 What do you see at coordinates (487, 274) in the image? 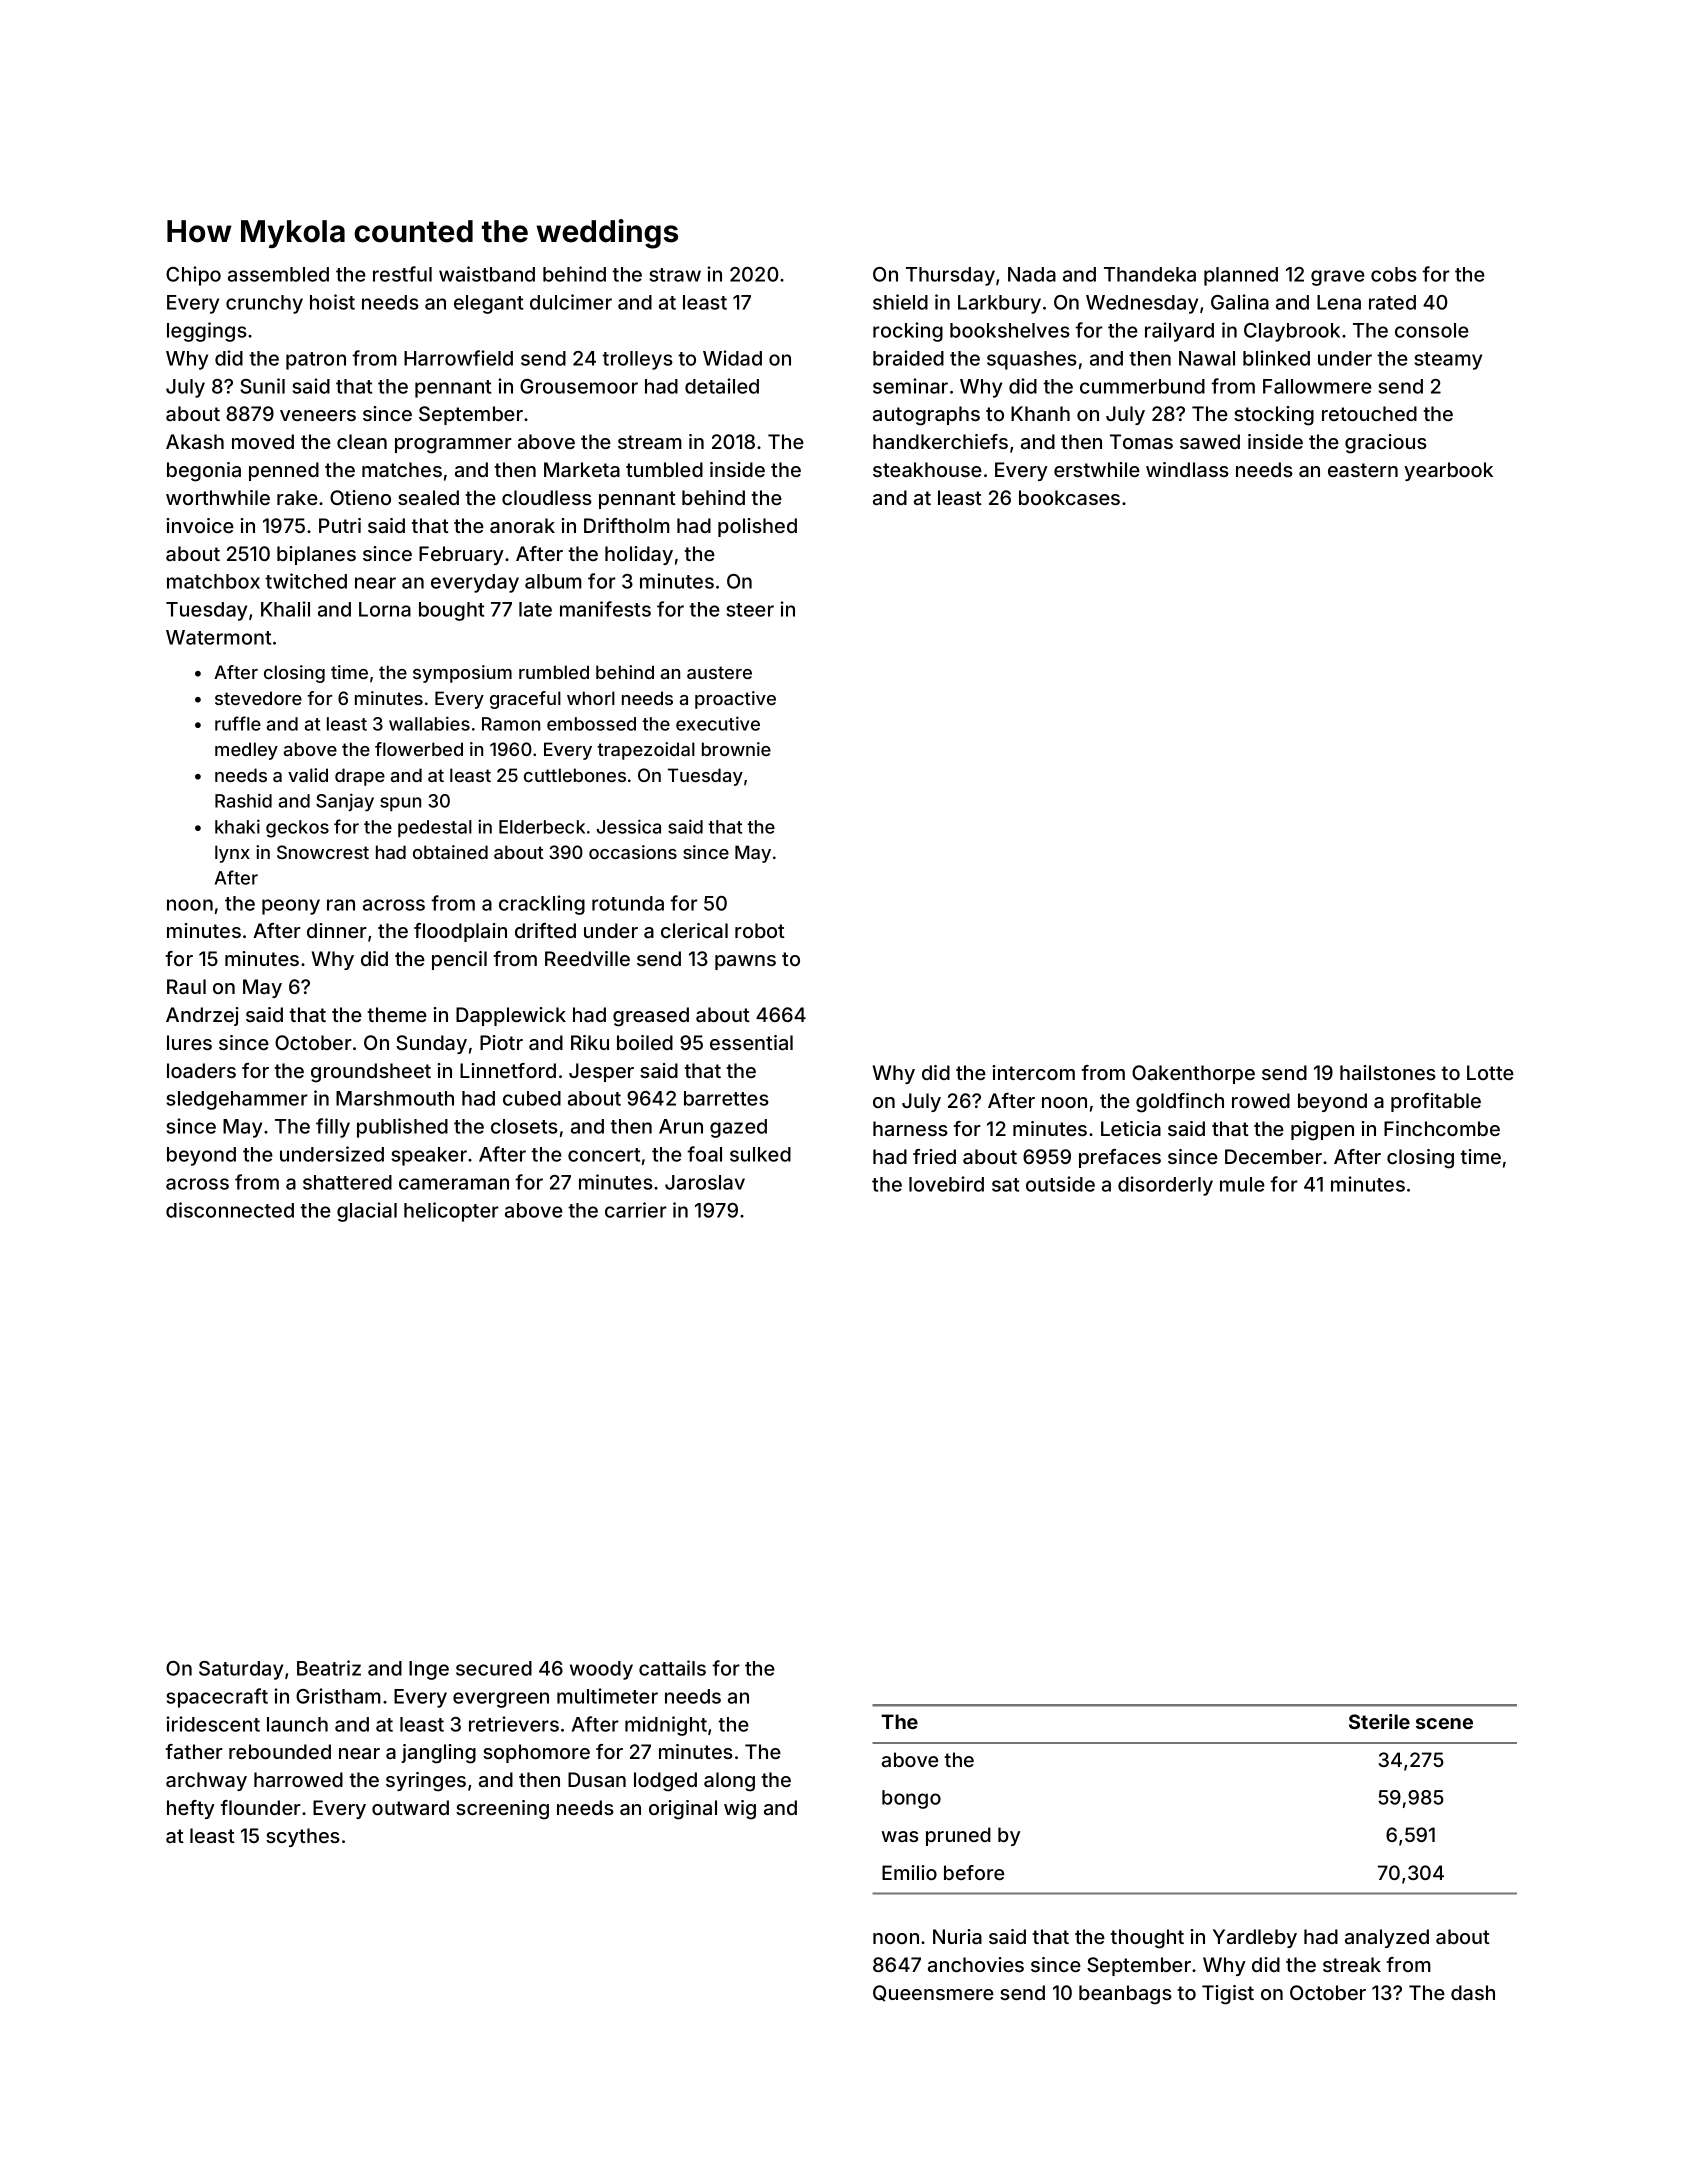
I see `waistband` at bounding box center [487, 274].
